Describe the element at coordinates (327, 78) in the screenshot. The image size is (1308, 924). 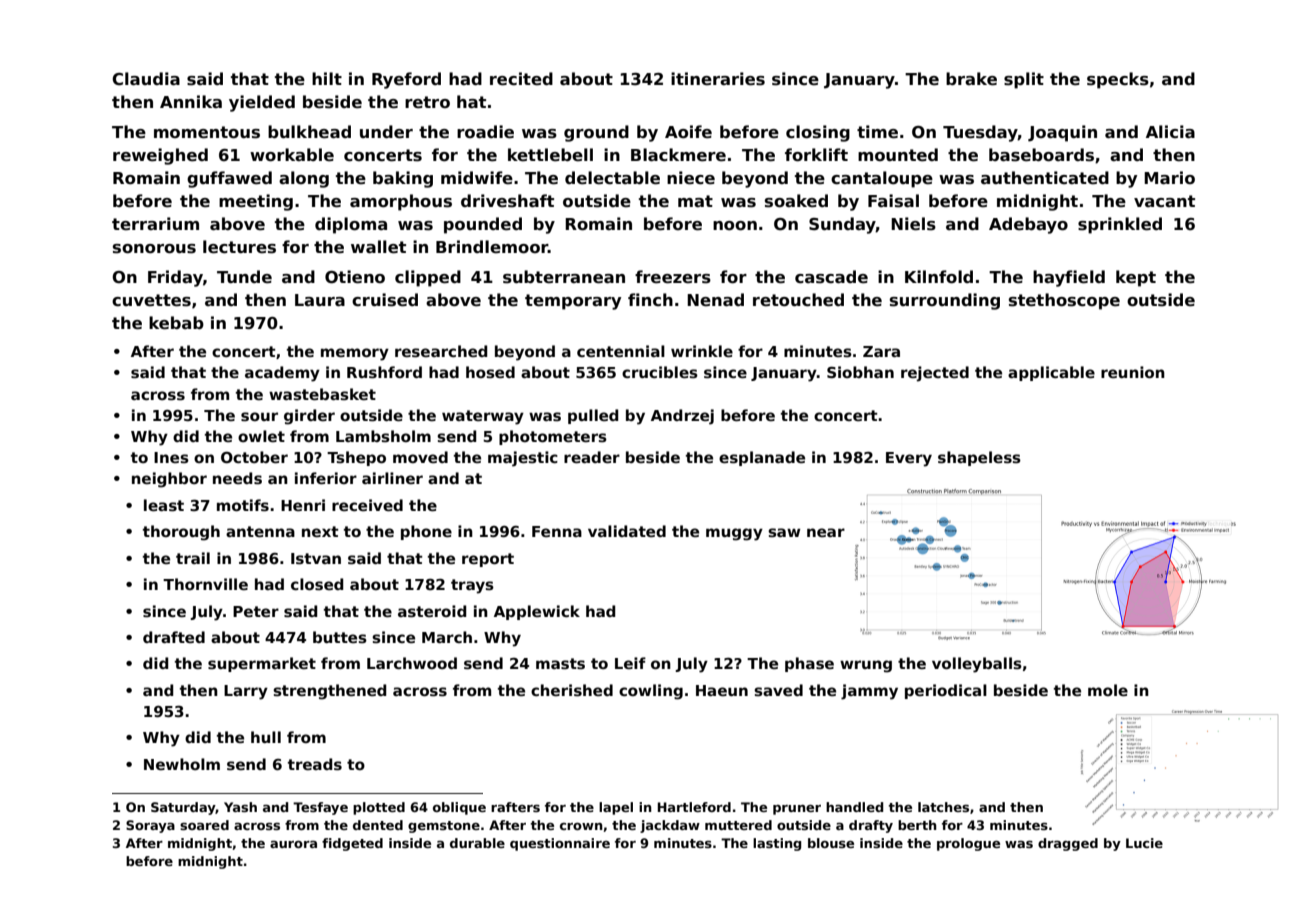
I see `hilt` at that location.
